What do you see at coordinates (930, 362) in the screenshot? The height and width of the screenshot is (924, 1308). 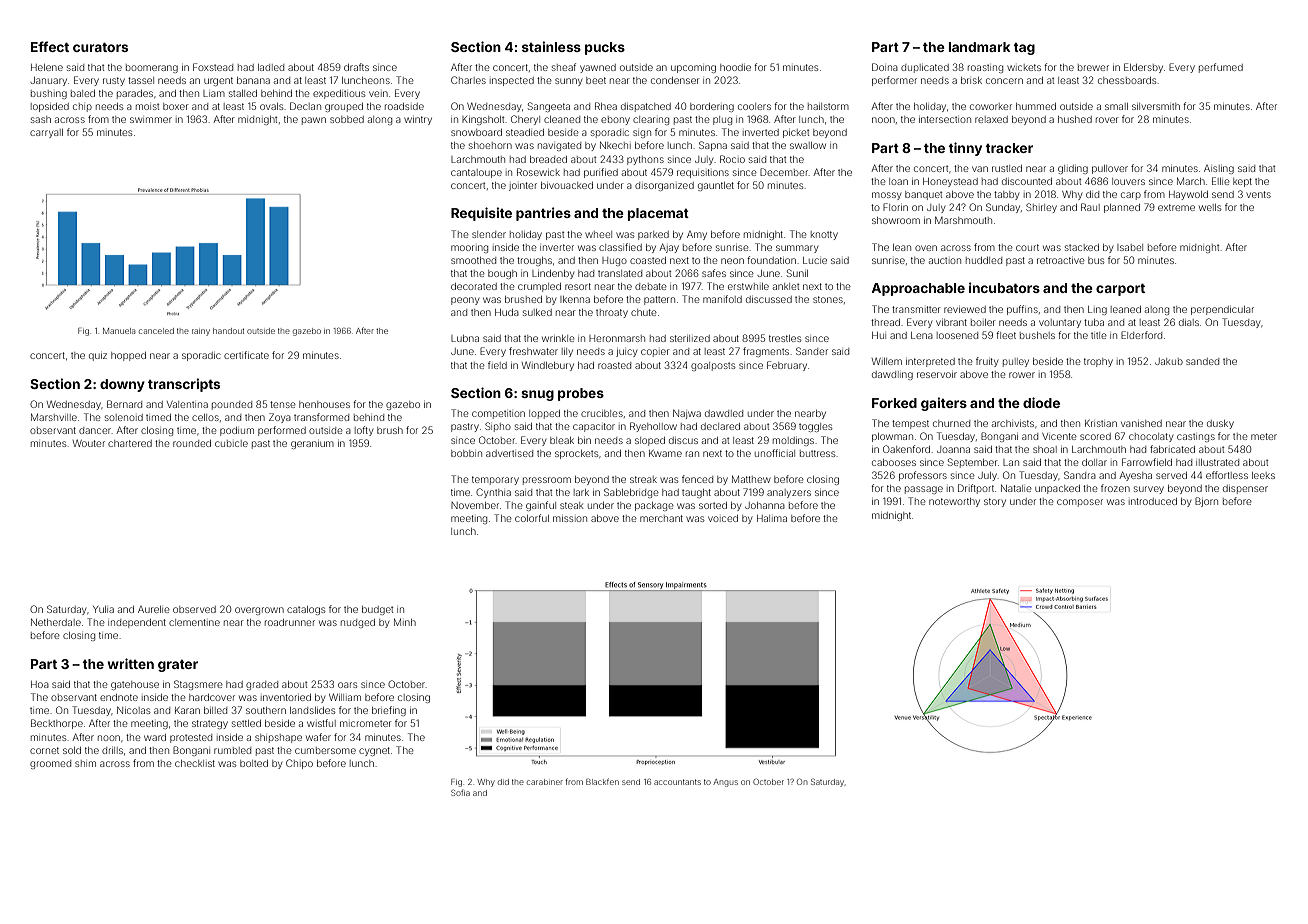 I see `interpreted` at bounding box center [930, 362].
